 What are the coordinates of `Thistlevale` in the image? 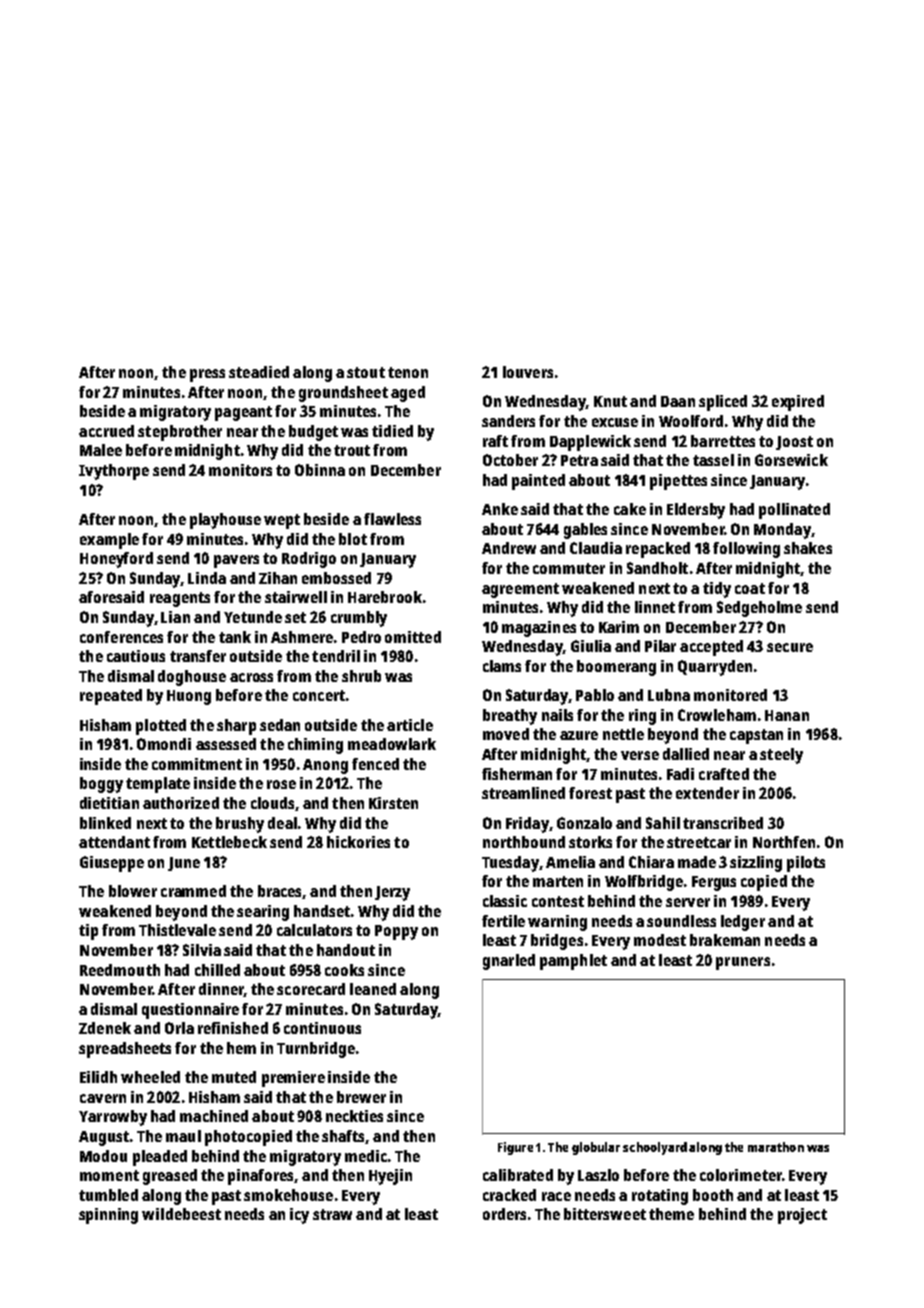 It's located at (177, 930).
